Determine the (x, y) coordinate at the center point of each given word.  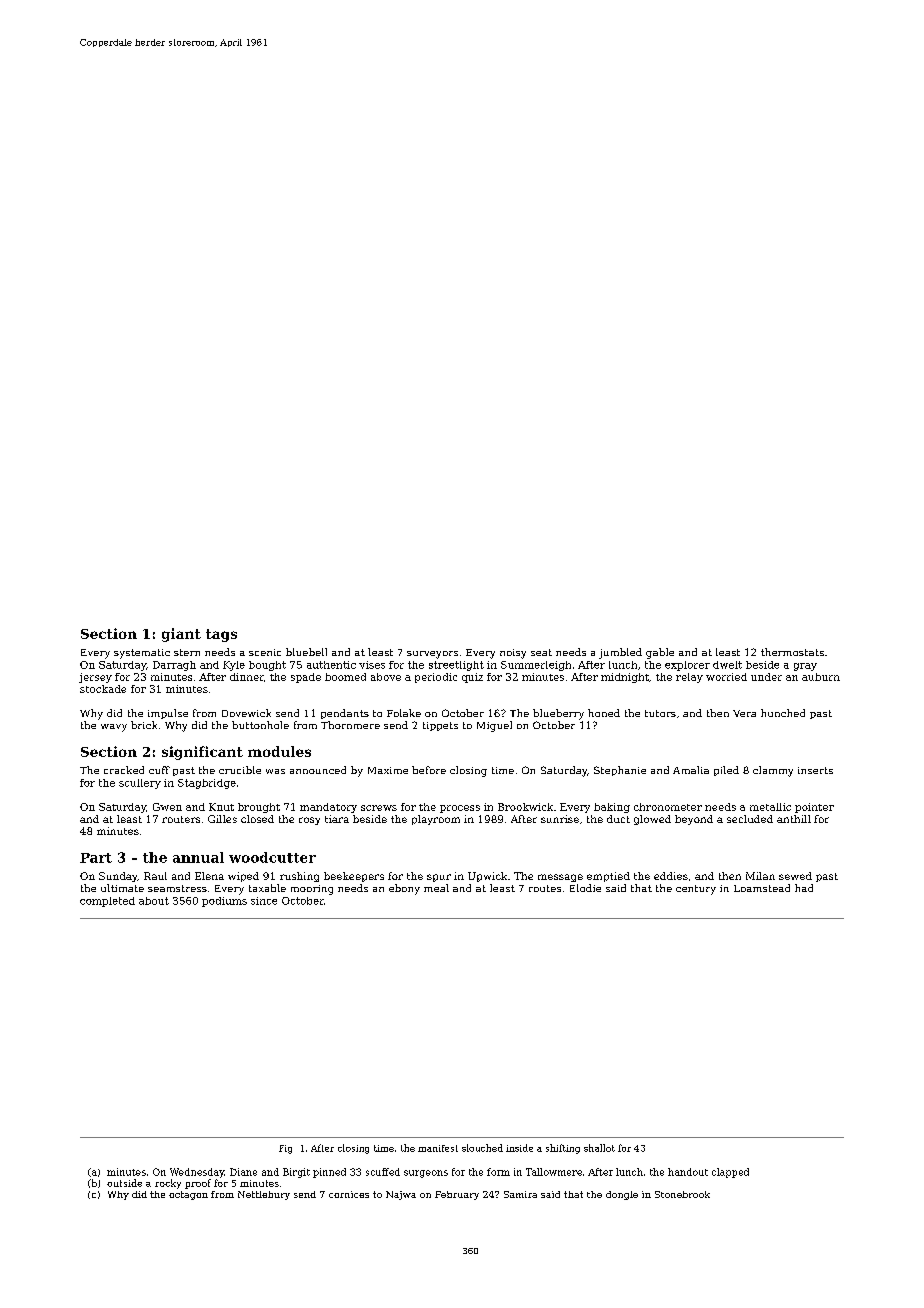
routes (545, 888)
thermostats (792, 652)
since (264, 901)
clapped (730, 1173)
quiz (472, 678)
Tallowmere (554, 1172)
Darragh (174, 666)
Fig (285, 1149)
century (696, 890)
